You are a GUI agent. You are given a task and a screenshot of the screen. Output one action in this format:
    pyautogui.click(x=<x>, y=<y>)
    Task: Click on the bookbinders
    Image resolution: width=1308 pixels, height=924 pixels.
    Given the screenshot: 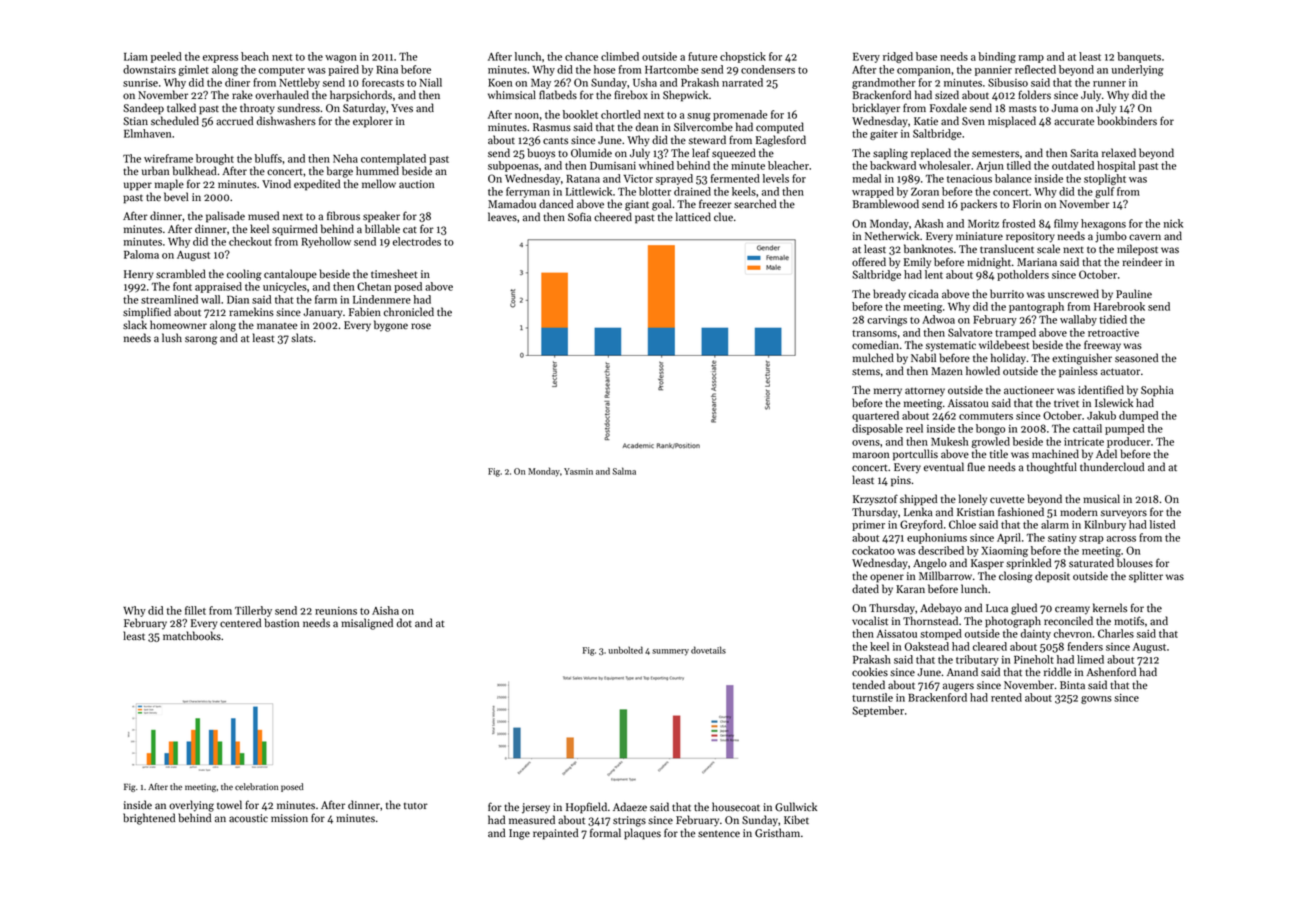 What is the action you would take?
    pyautogui.click(x=1127, y=121)
